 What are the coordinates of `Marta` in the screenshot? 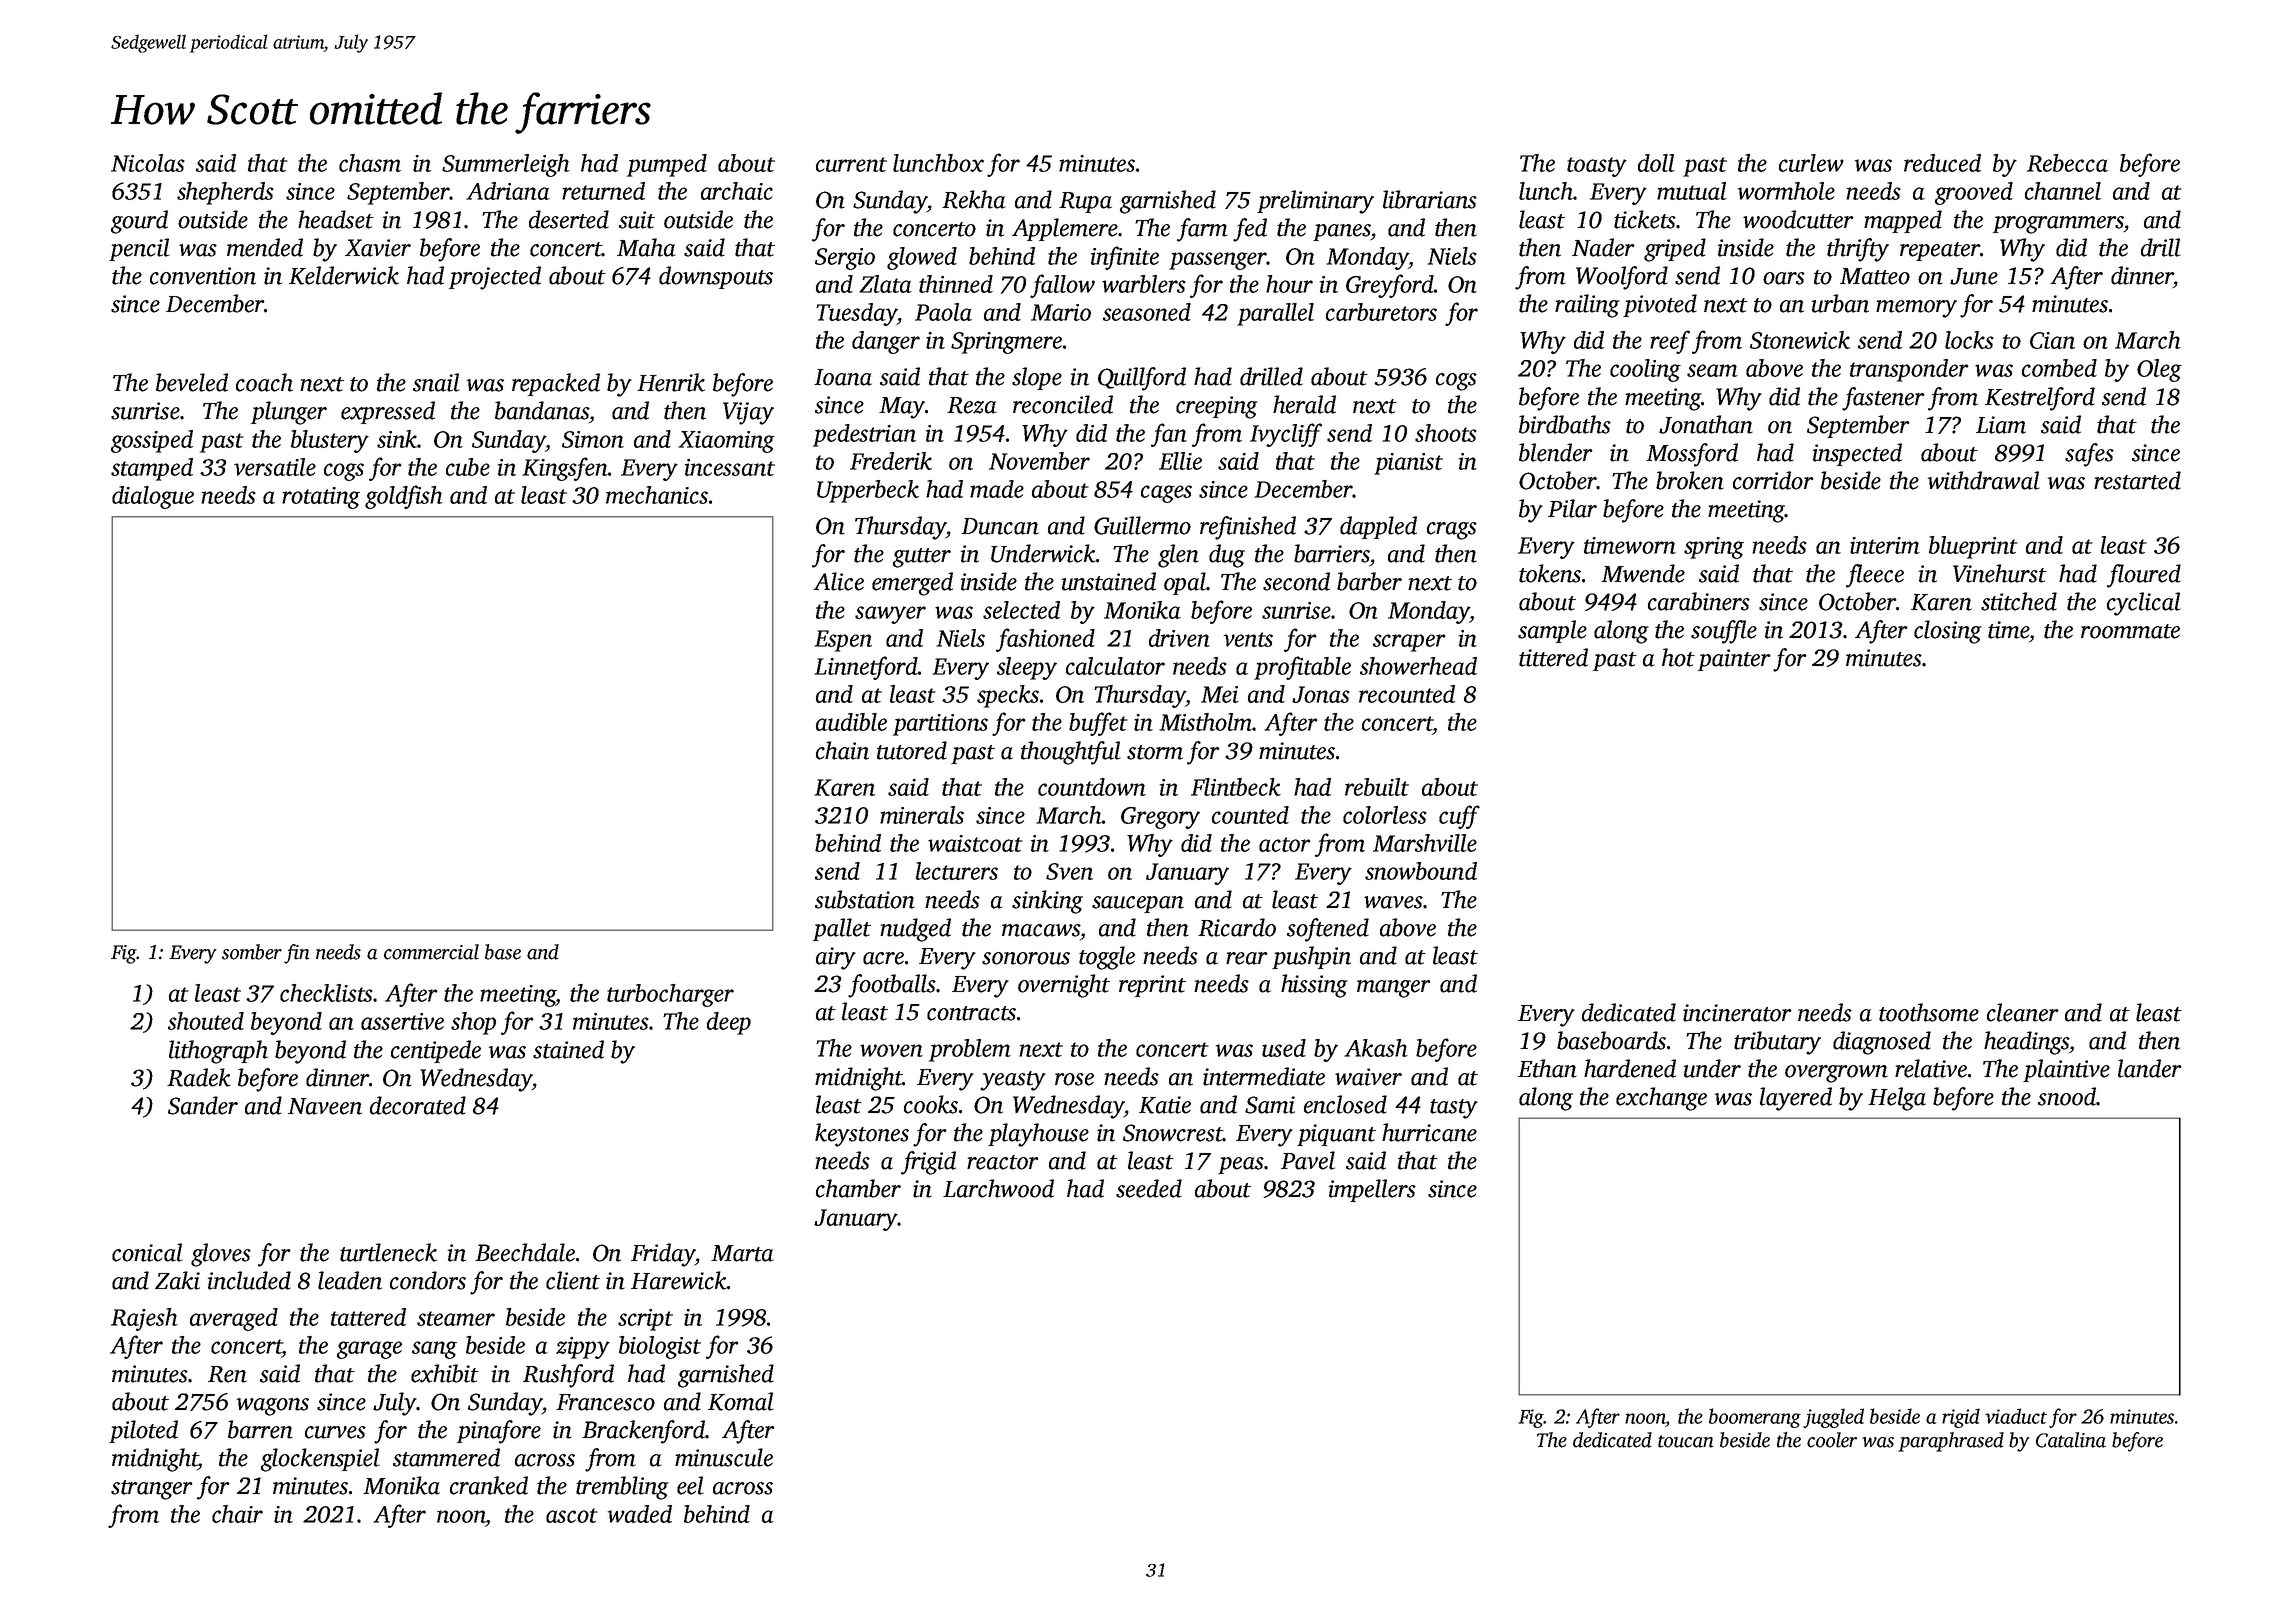 It's located at (742, 1253).
